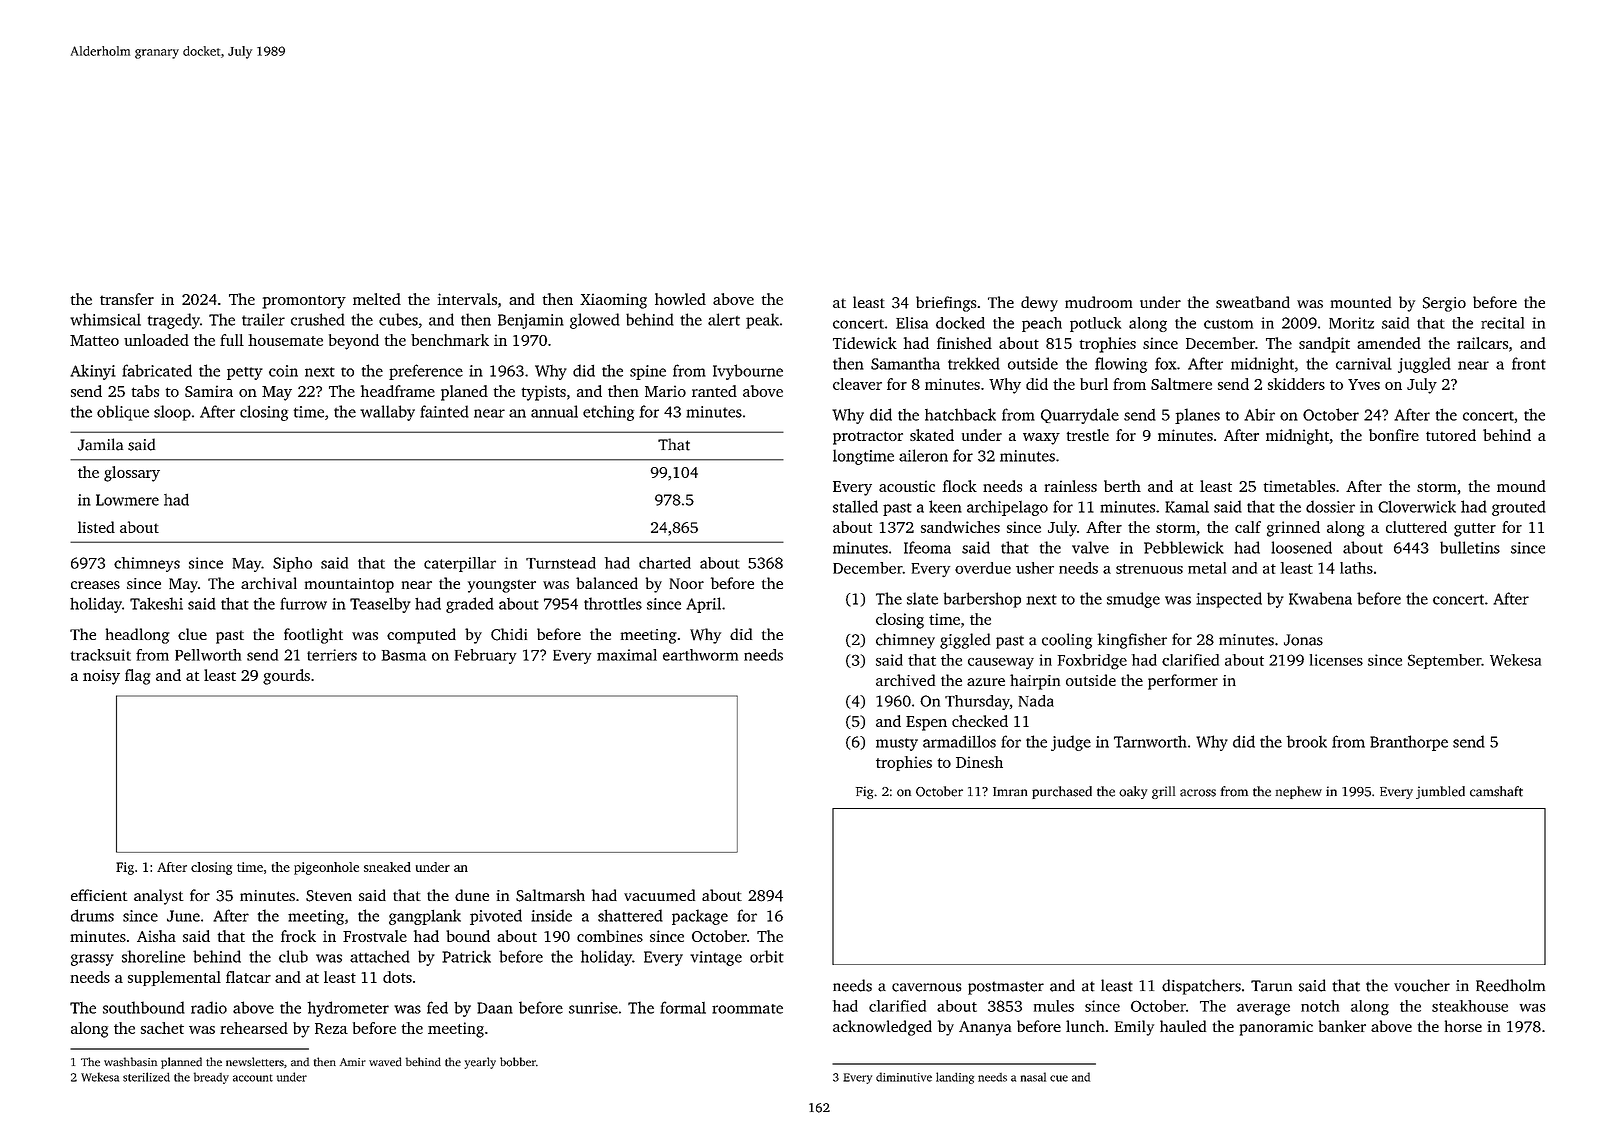 Image resolution: width=1616 pixels, height=1143 pixels. What do you see at coordinates (1440, 792) in the document?
I see `jumbled` at bounding box center [1440, 792].
